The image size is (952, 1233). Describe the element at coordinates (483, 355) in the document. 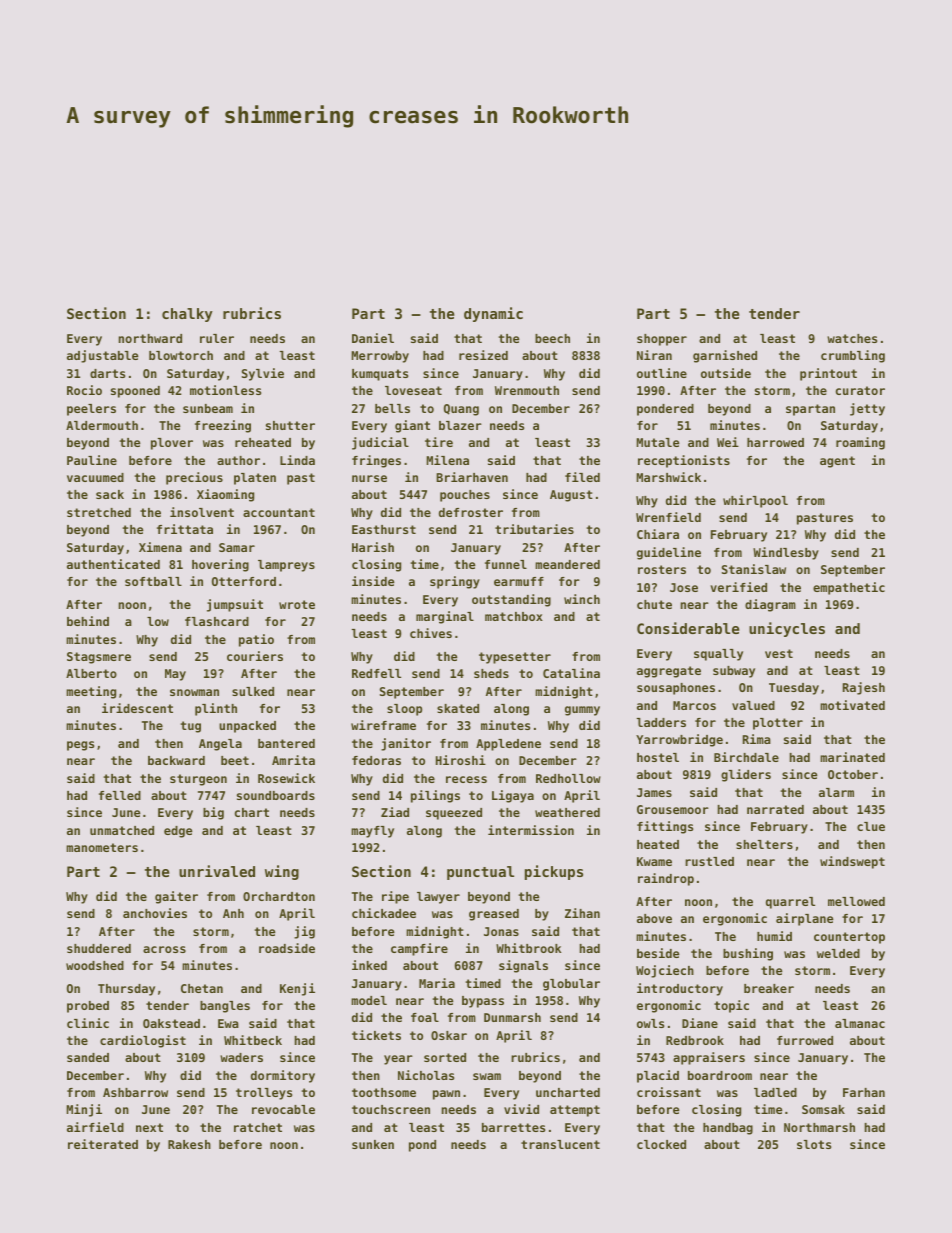

I see `resized` at that location.
